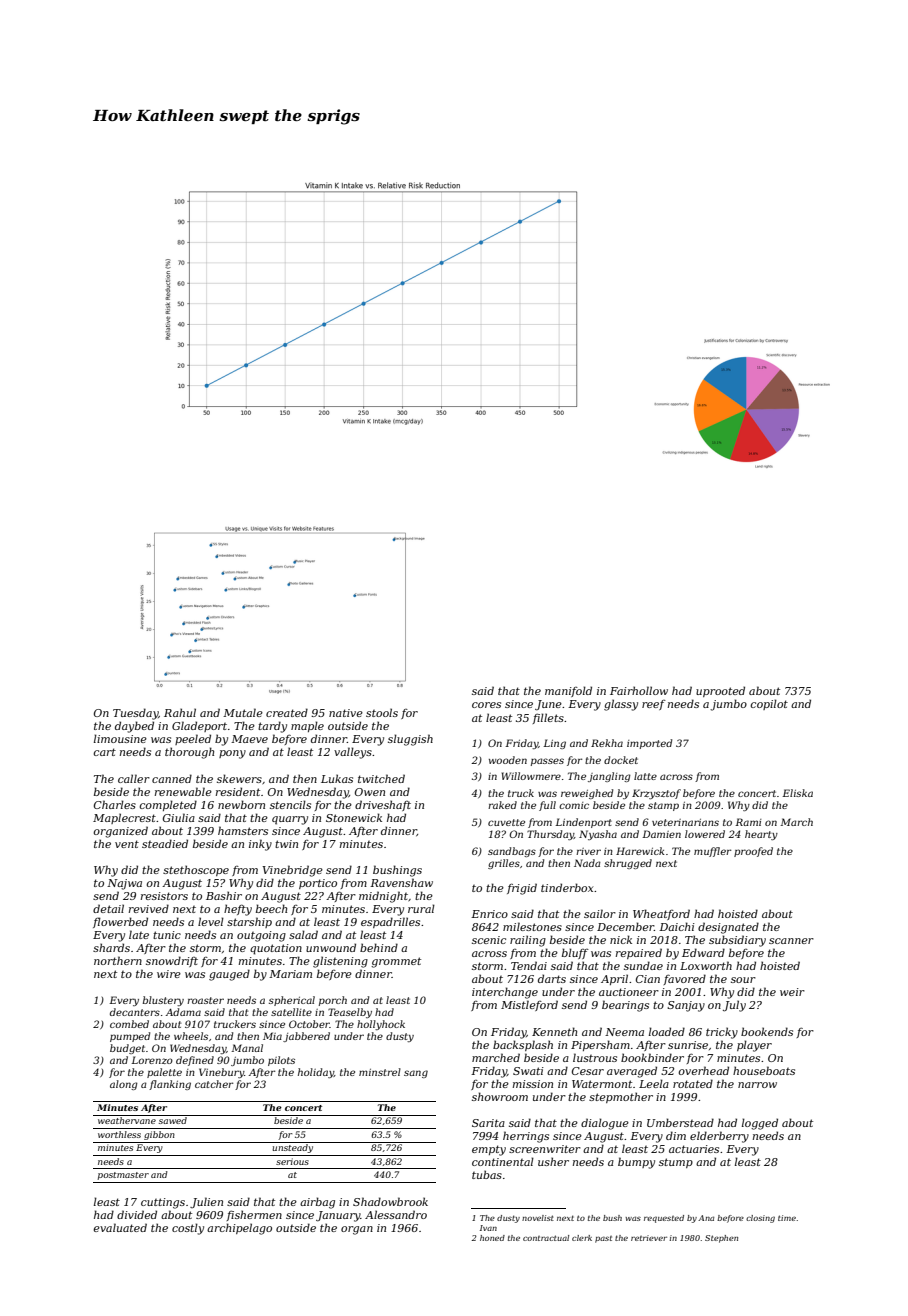  I want to click on Rahul, so click(180, 712).
